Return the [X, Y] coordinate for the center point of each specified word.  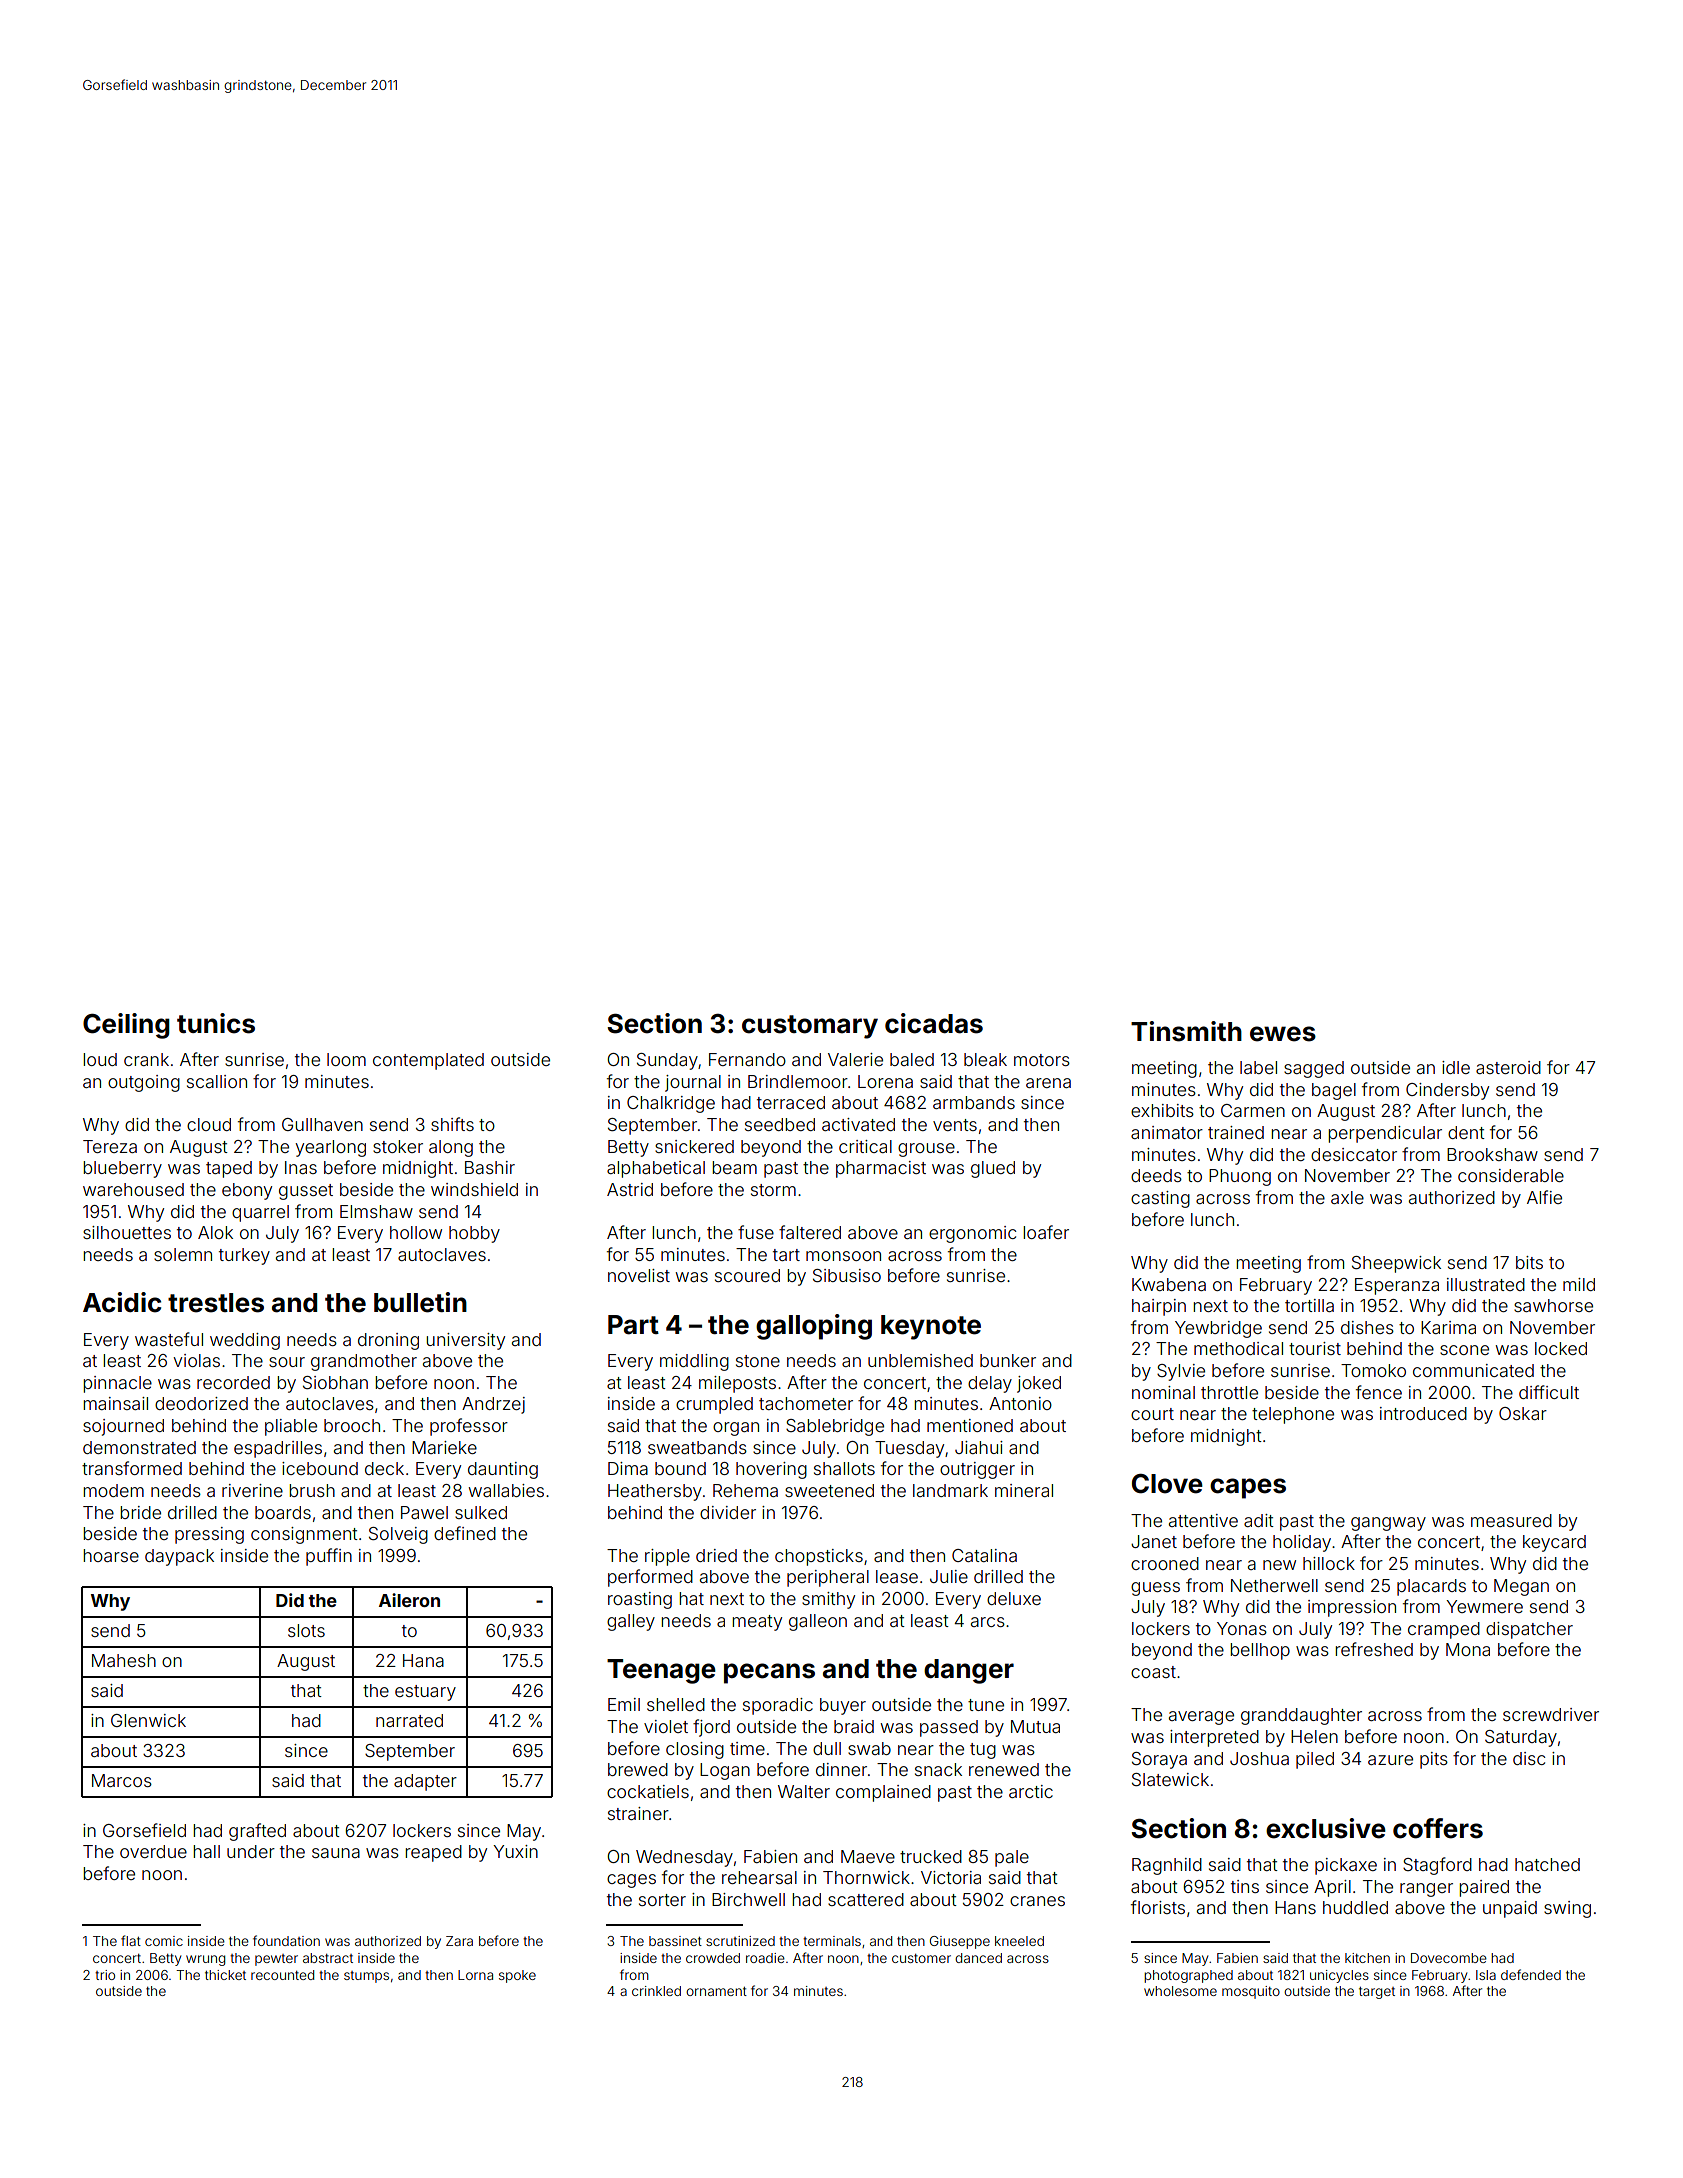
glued [993, 1169]
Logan [725, 1771]
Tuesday [909, 1449]
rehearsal [759, 1877]
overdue [153, 1851]
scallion [217, 1081]
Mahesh [124, 1660]
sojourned [123, 1427]
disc [1529, 1758]
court [1152, 1414]
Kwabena [1169, 1284]
